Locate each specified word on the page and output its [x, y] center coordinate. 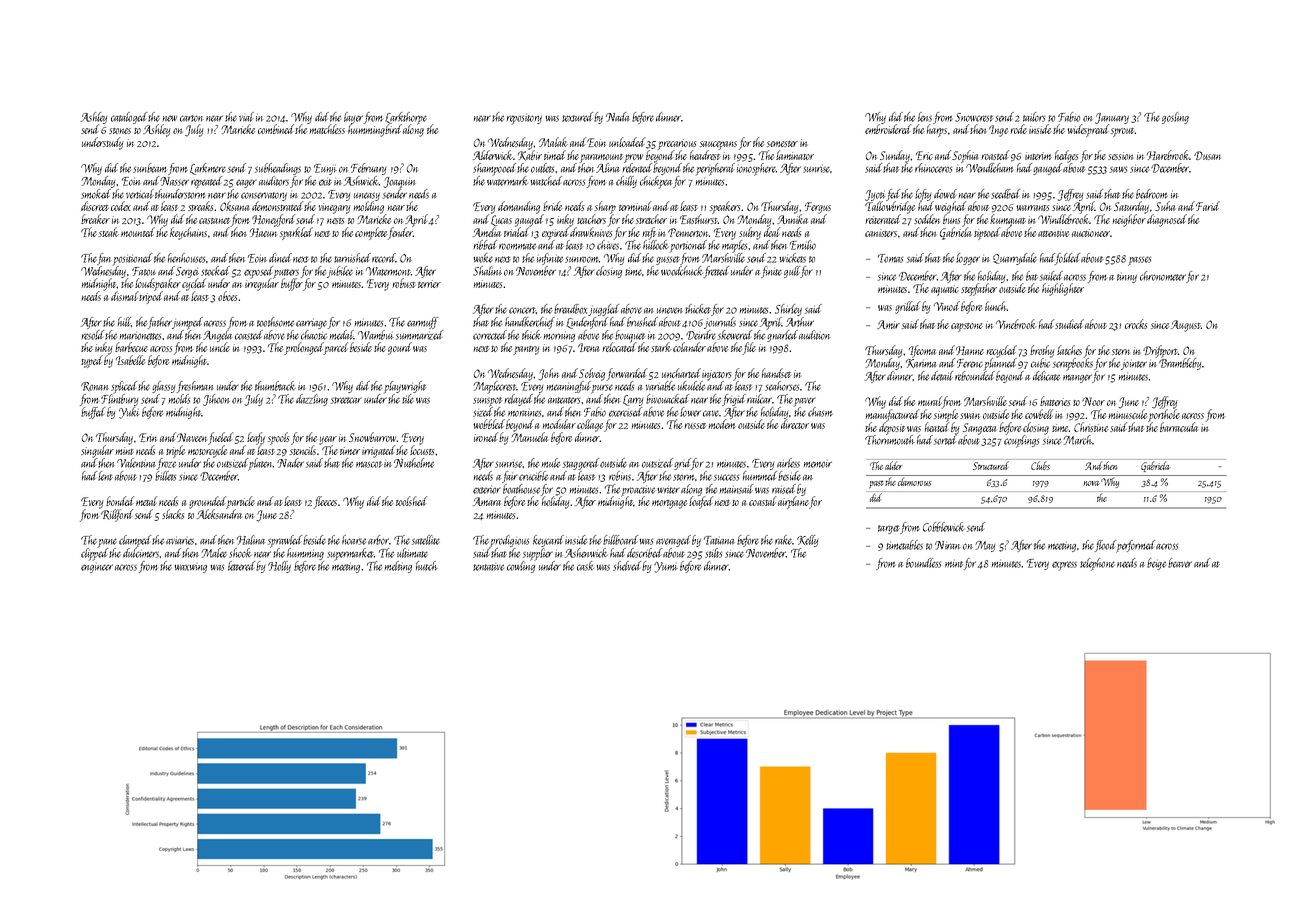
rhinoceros [933, 168]
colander [689, 347]
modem [722, 424]
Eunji [325, 169]
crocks [1136, 324]
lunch [996, 306]
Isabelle [131, 360]
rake [783, 540]
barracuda [1179, 427]
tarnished [352, 258]
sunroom [582, 259]
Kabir [530, 155]
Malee [214, 553]
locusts [423, 450]
